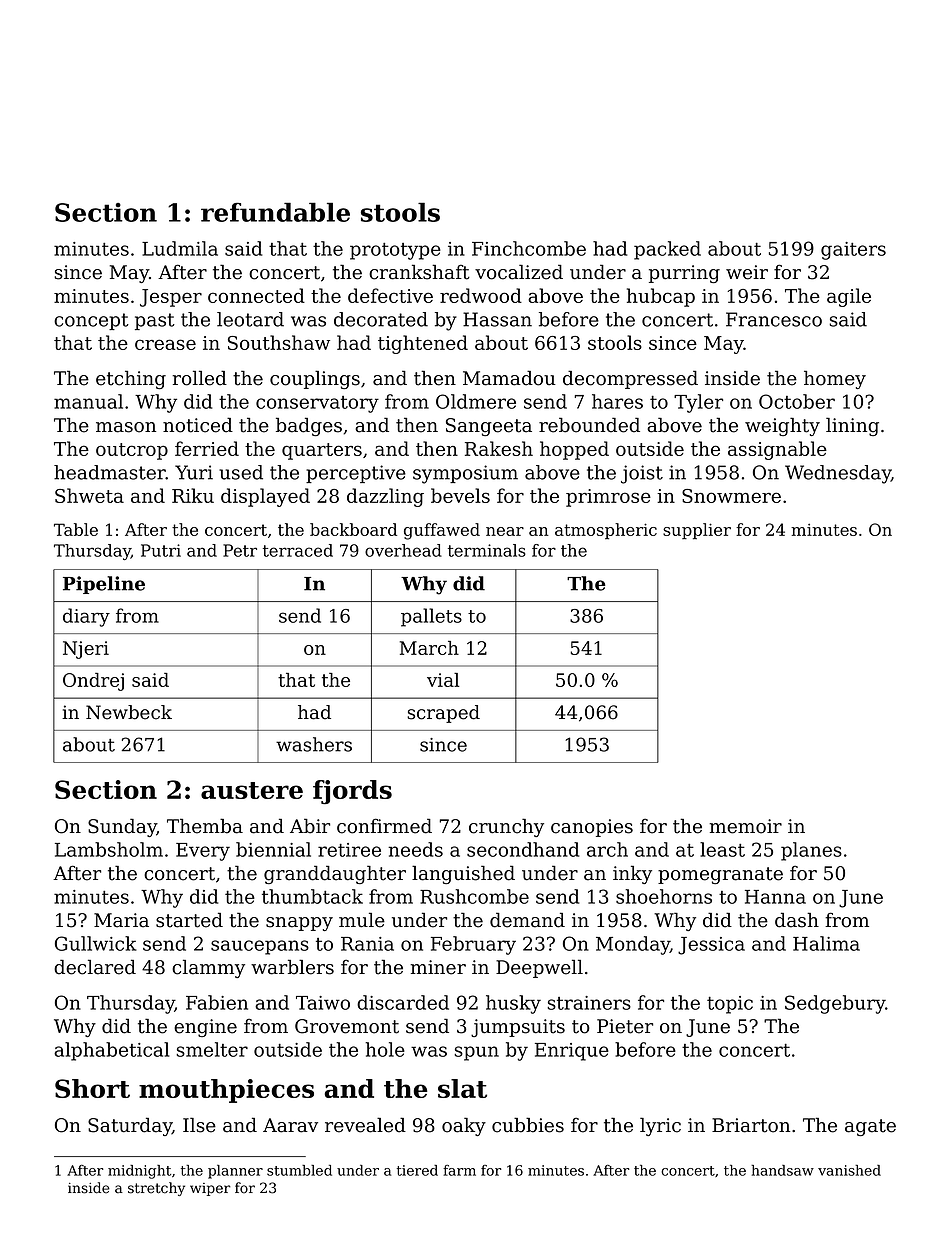  What do you see at coordinates (459, 1170) in the document?
I see `farm` at bounding box center [459, 1170].
